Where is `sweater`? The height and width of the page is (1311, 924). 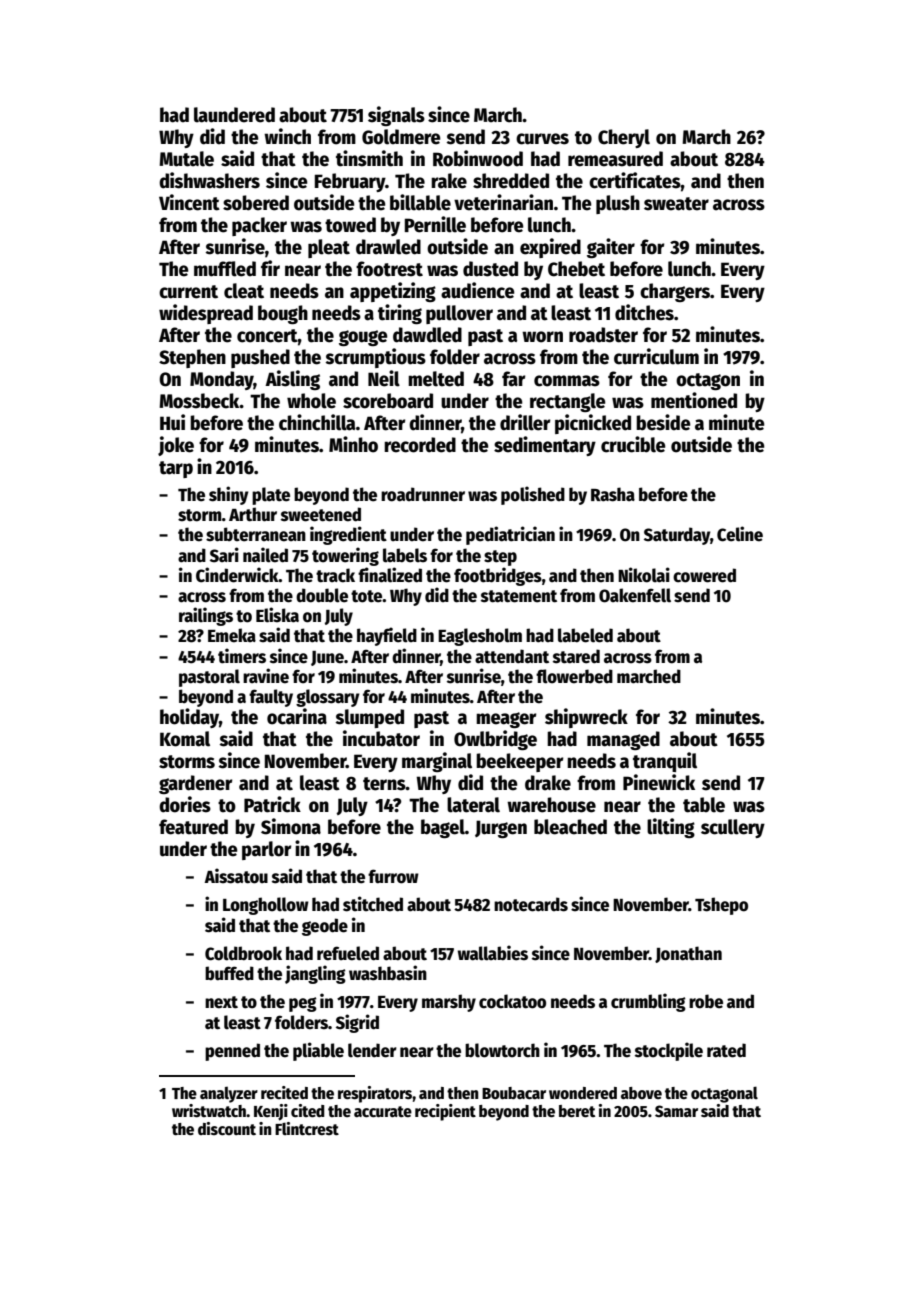 sweater is located at coordinates (676, 204).
